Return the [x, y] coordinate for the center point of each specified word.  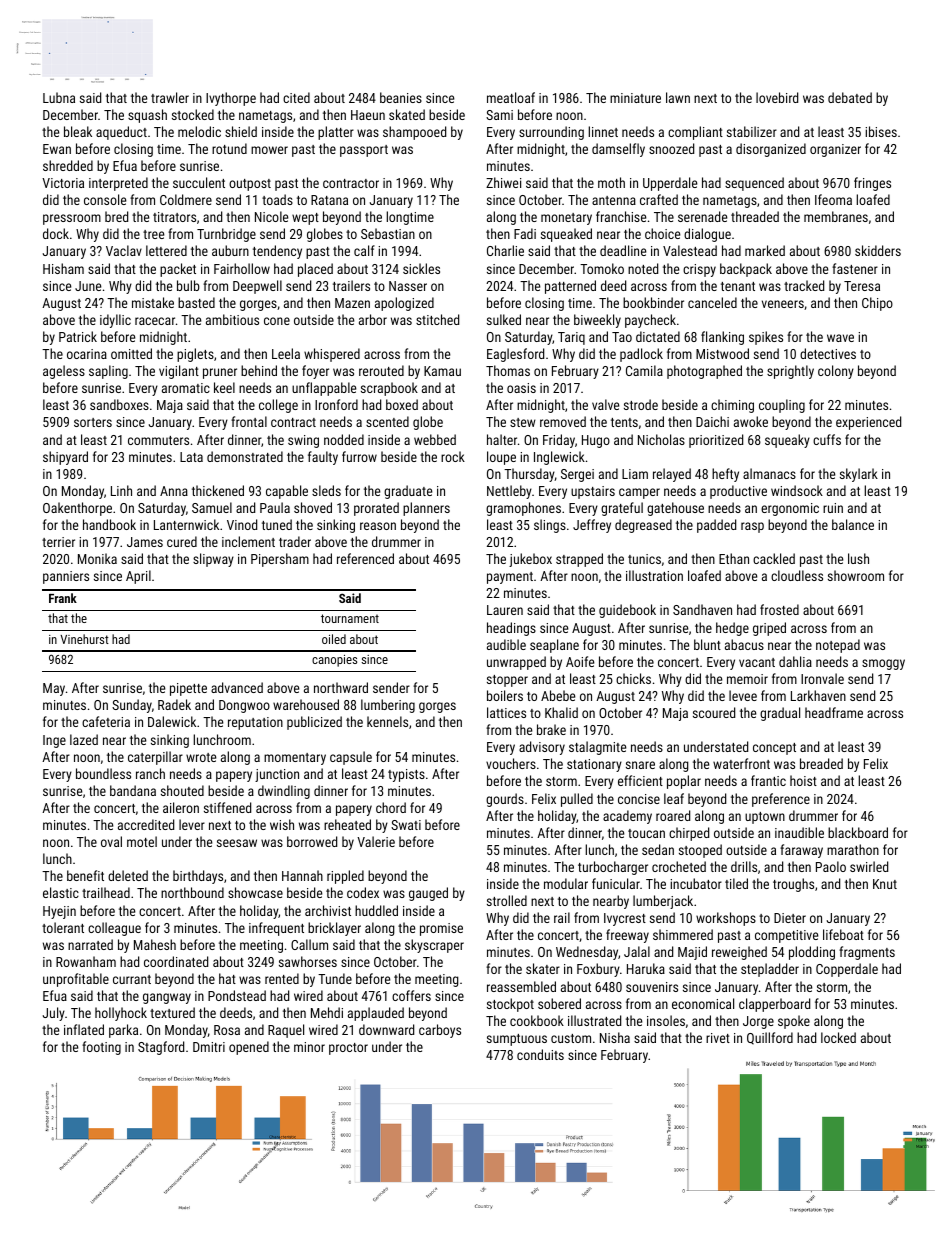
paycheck [650, 321]
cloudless [797, 575]
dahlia [795, 661]
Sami [499, 115]
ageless [64, 372]
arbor [373, 319]
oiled [334, 639]
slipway [213, 560]
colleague [114, 929]
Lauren [505, 610]
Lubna [59, 97]
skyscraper [434, 946]
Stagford [161, 1048]
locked [838, 1037]
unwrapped [516, 663]
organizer [835, 150]
